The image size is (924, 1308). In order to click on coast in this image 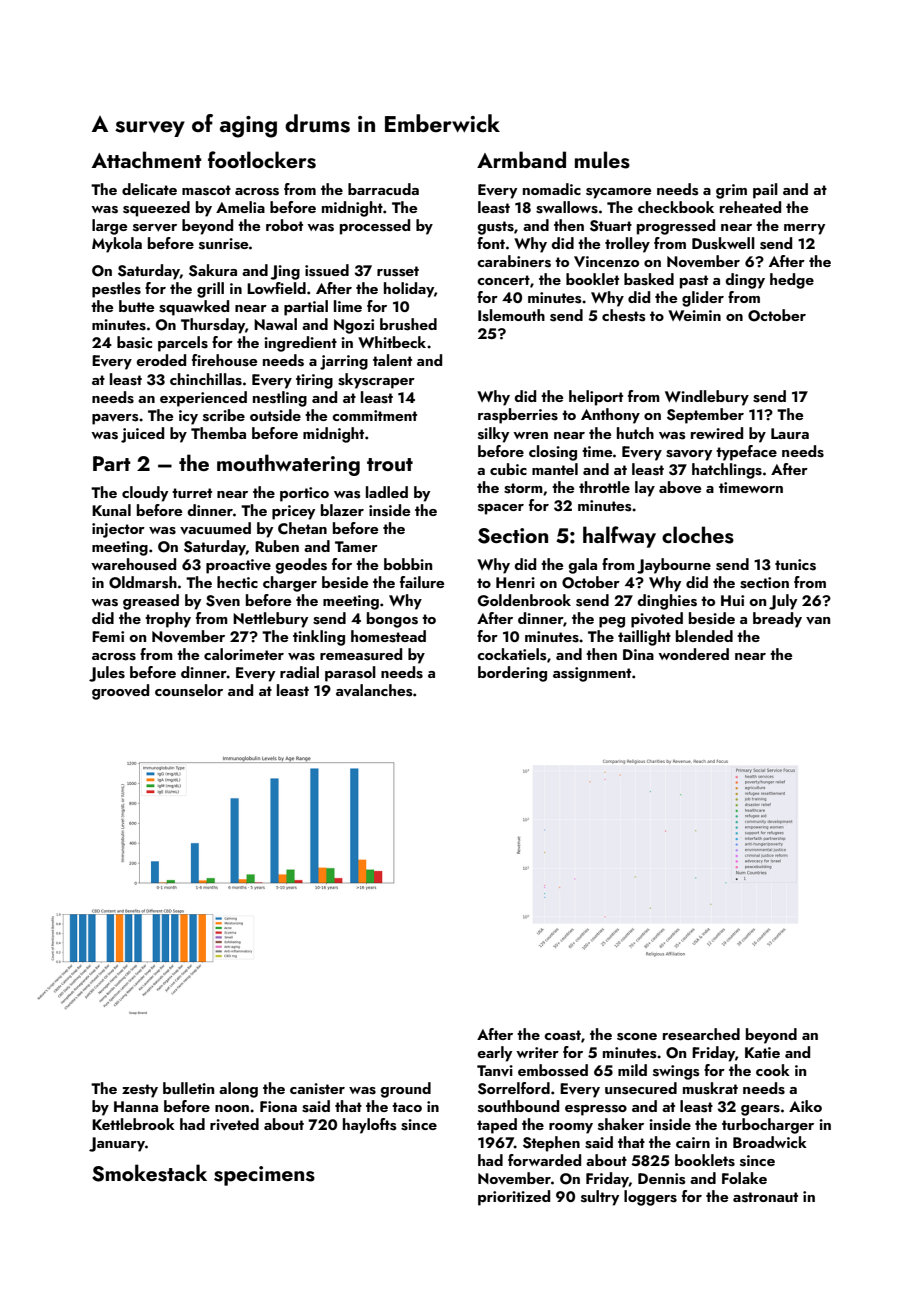, I will do `click(562, 1035)`.
